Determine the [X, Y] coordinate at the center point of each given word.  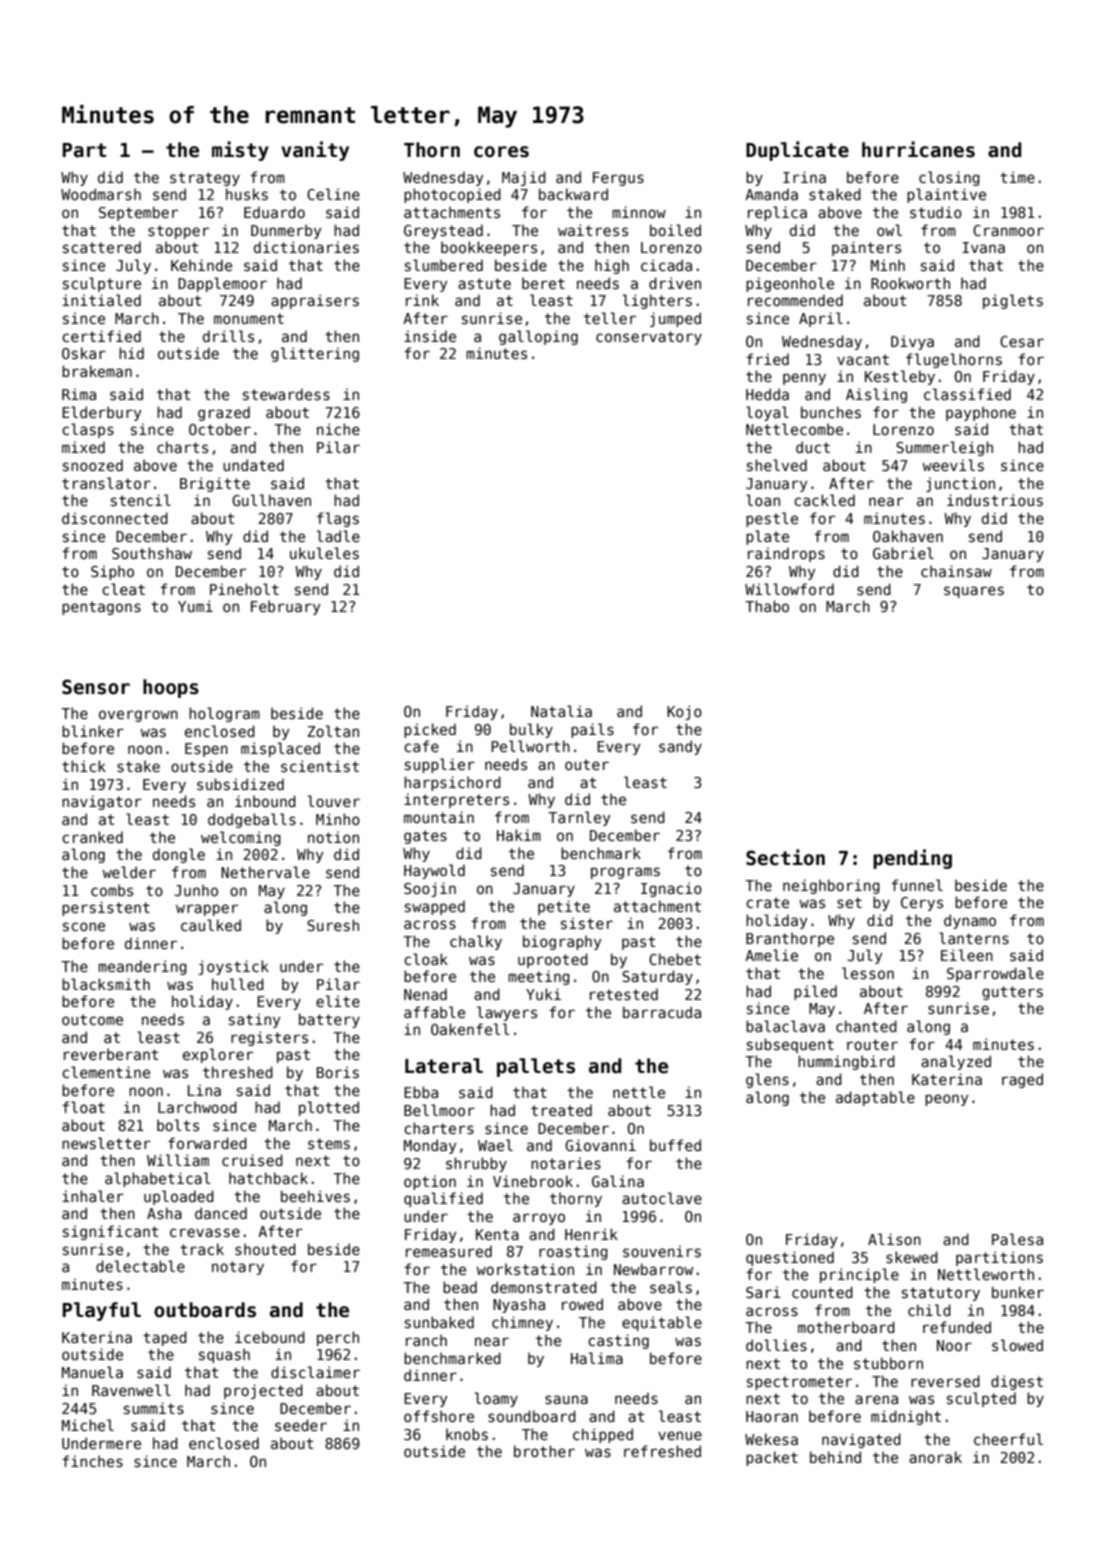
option [430, 1182]
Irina [804, 177]
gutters [1012, 993]
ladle [338, 536]
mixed [83, 447]
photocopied [452, 195]
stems [329, 1143]
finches [92, 1461]
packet [772, 1458]
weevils [953, 465]
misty [240, 151]
